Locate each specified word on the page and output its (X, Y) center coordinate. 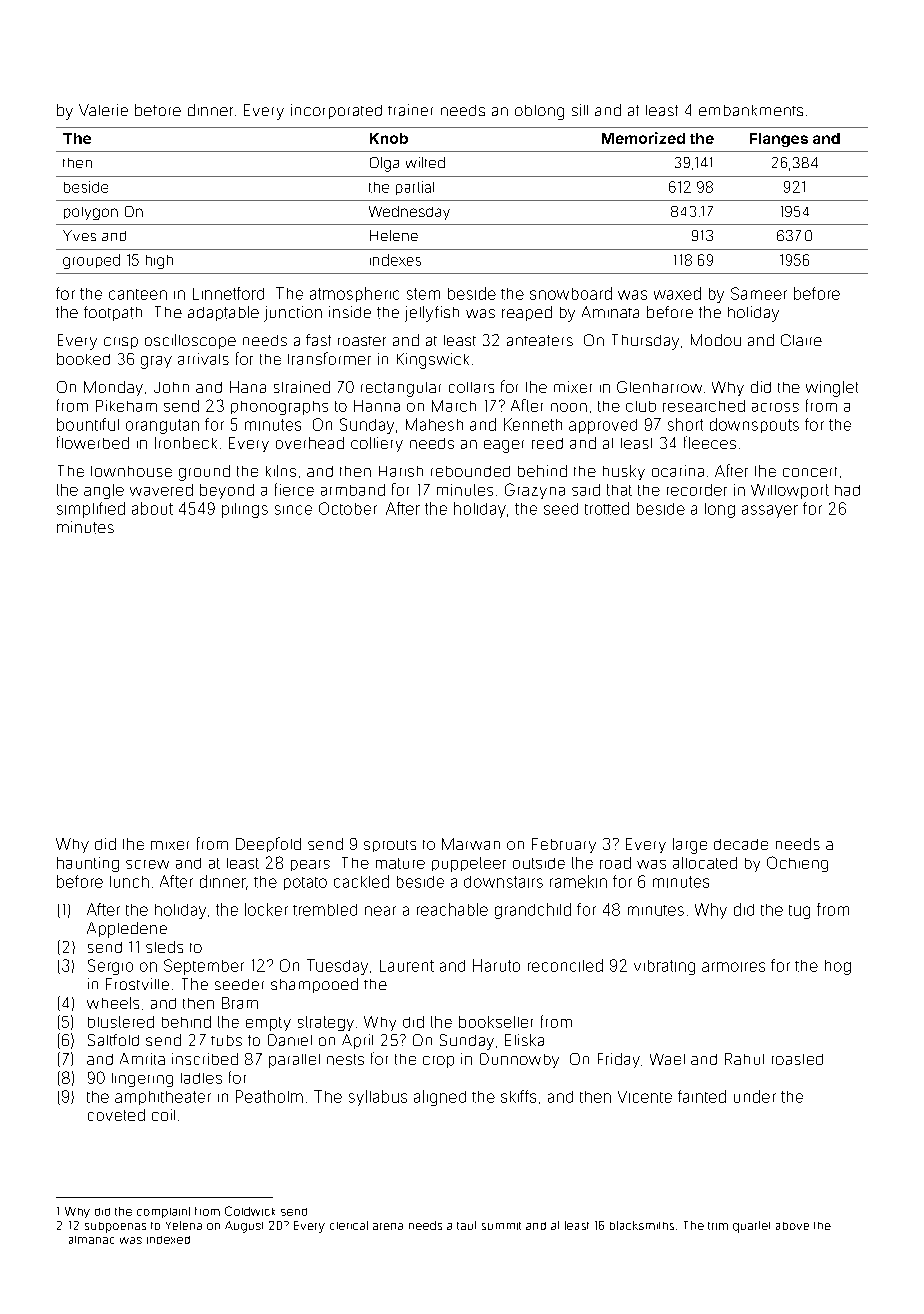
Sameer (759, 293)
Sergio (110, 967)
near (380, 911)
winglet (832, 389)
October (348, 508)
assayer (770, 511)
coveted (116, 1115)
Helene (394, 235)
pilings (245, 510)
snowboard (571, 293)
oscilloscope (190, 341)
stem (423, 294)
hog (838, 967)
